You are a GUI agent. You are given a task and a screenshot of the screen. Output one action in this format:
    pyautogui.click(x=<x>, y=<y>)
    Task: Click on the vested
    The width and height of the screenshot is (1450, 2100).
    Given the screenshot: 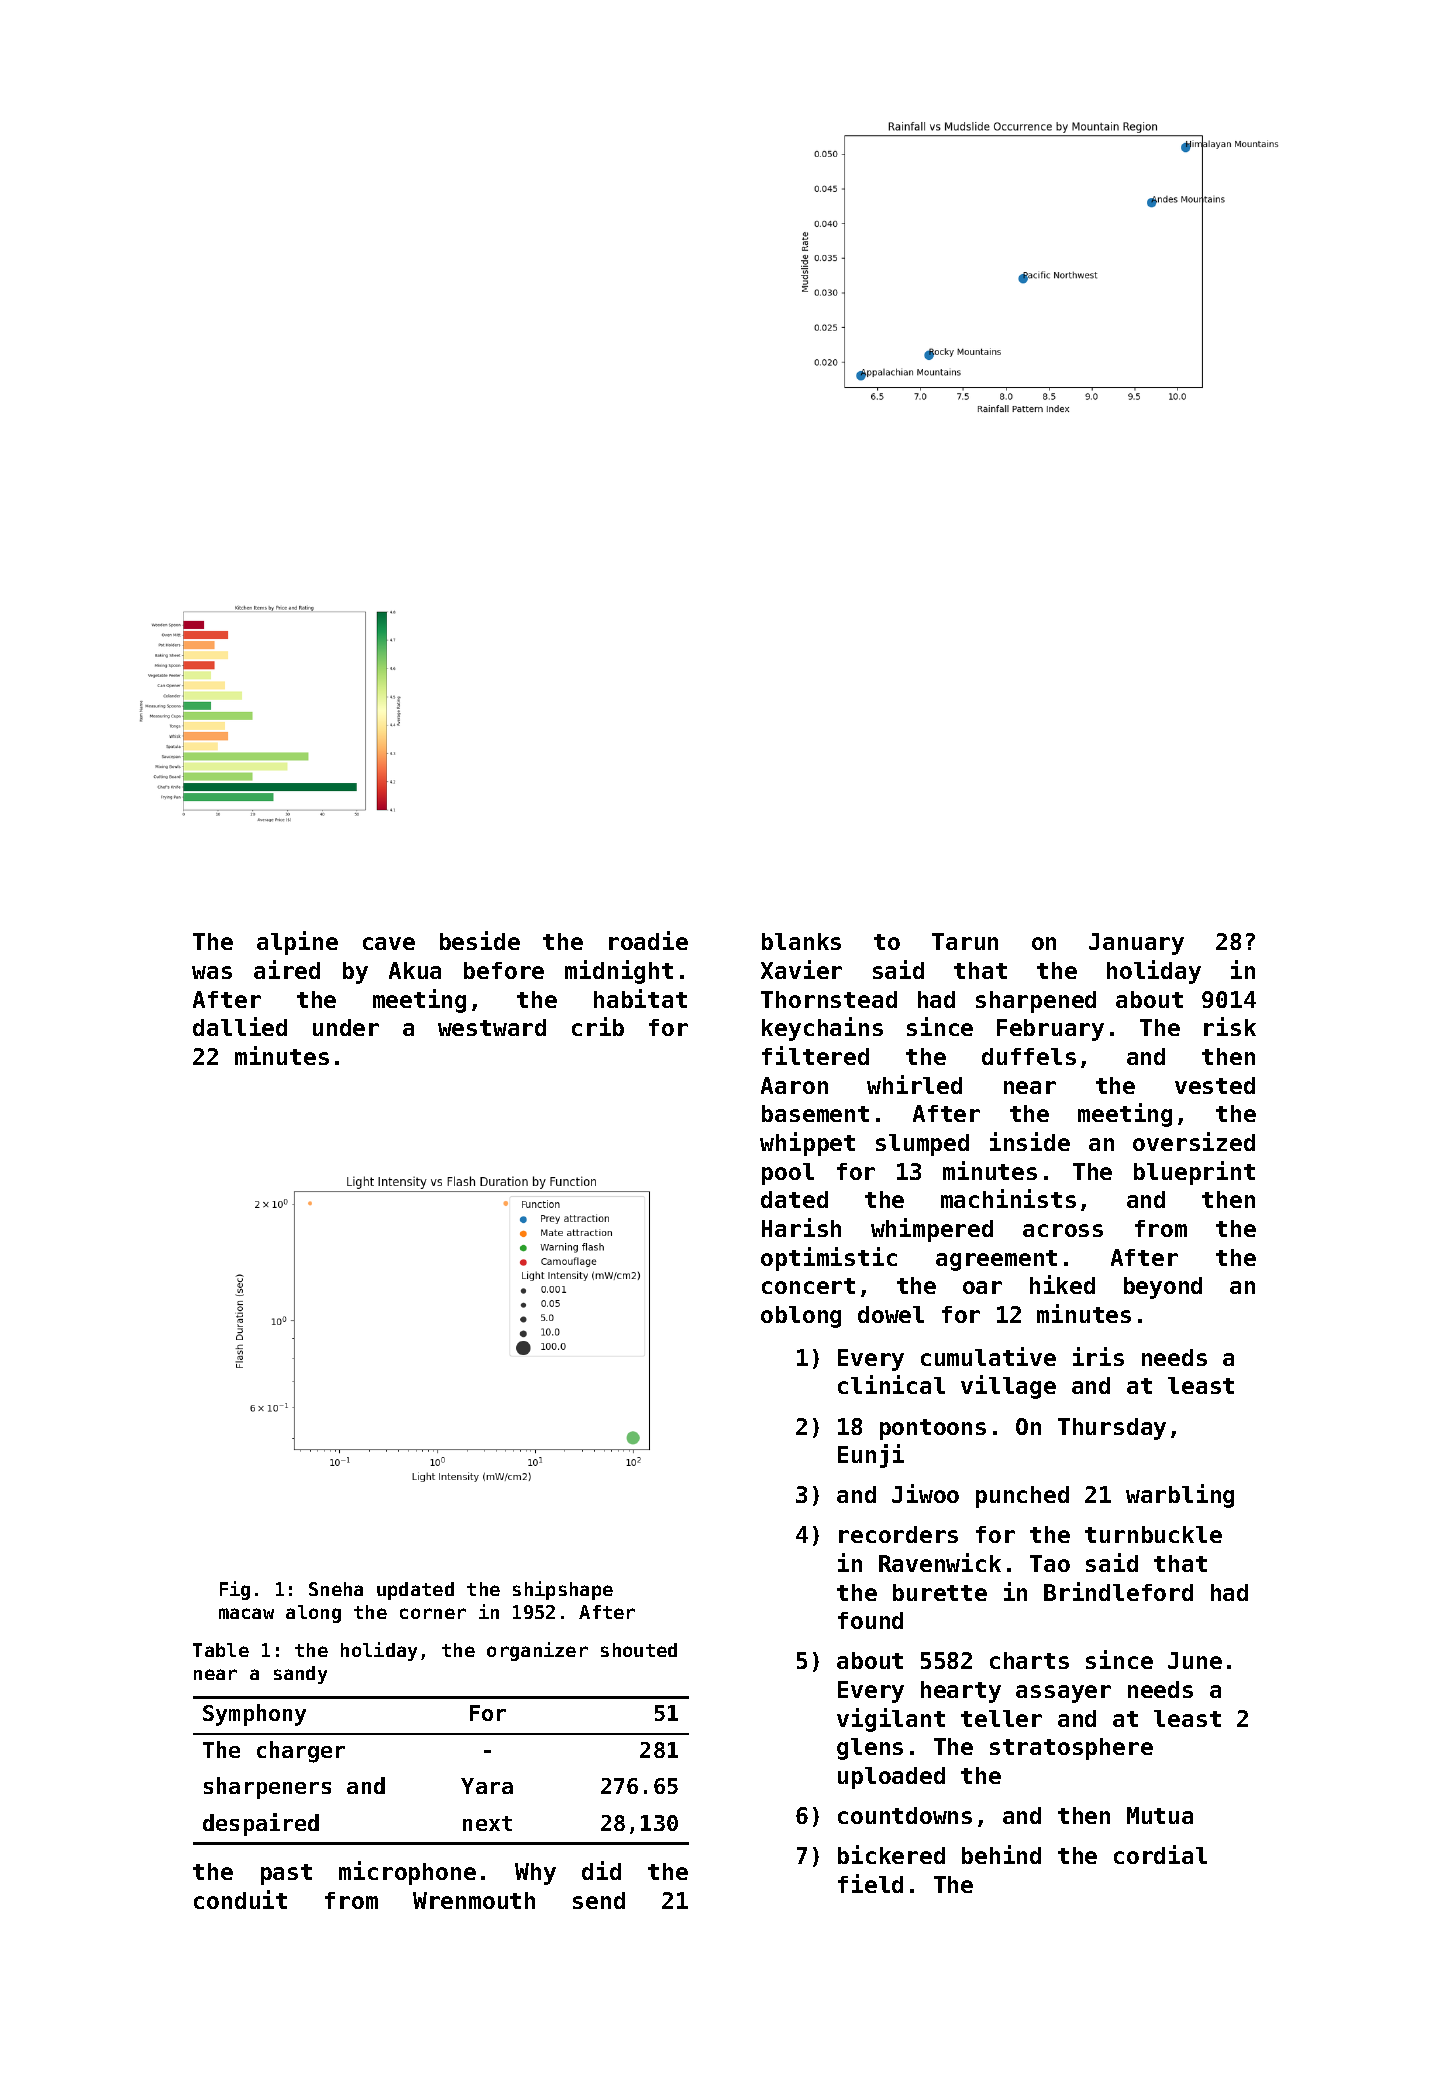 What is the action you would take?
    pyautogui.click(x=1215, y=1085)
